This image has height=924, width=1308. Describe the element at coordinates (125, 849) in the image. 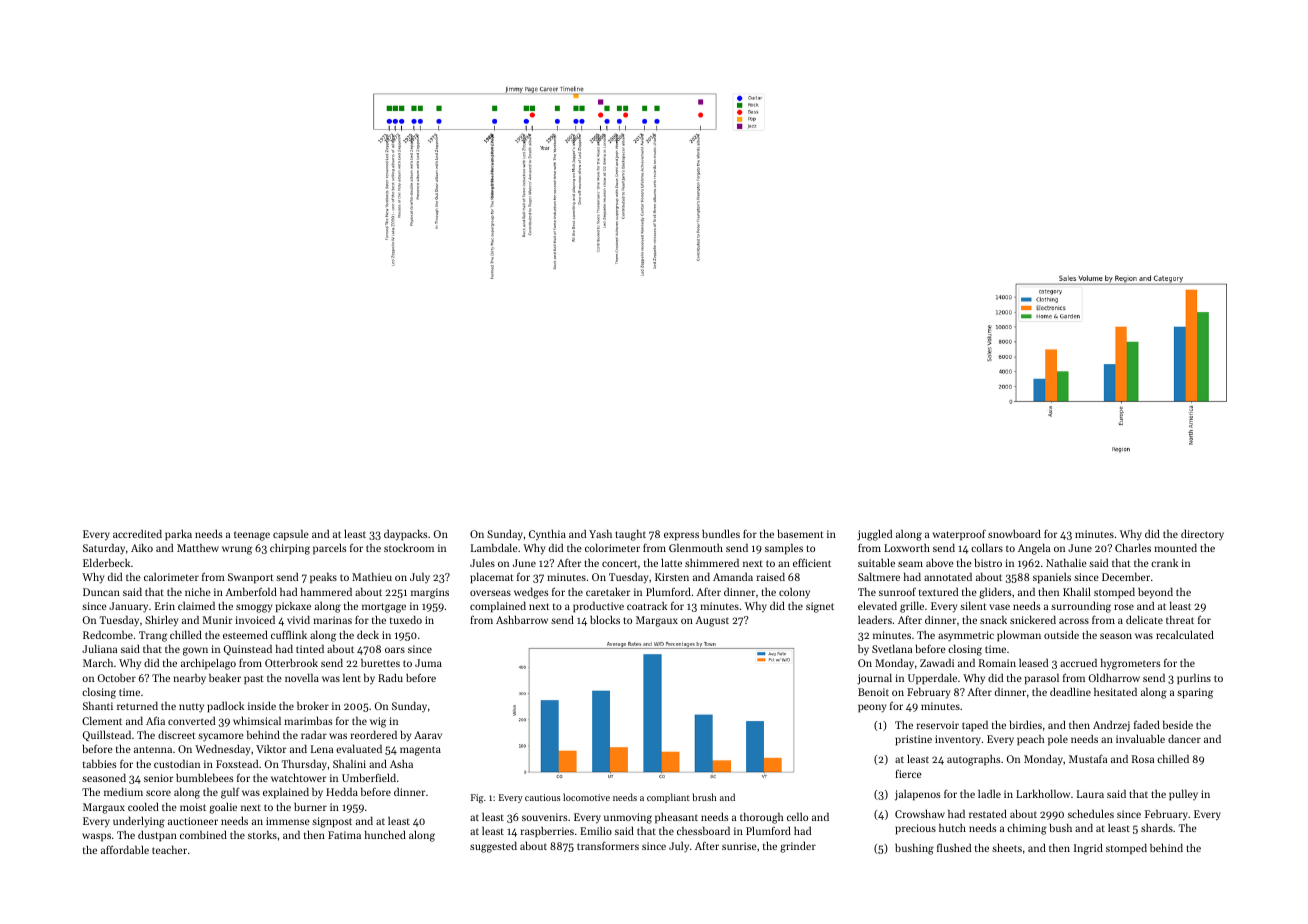

I see `affordable` at that location.
